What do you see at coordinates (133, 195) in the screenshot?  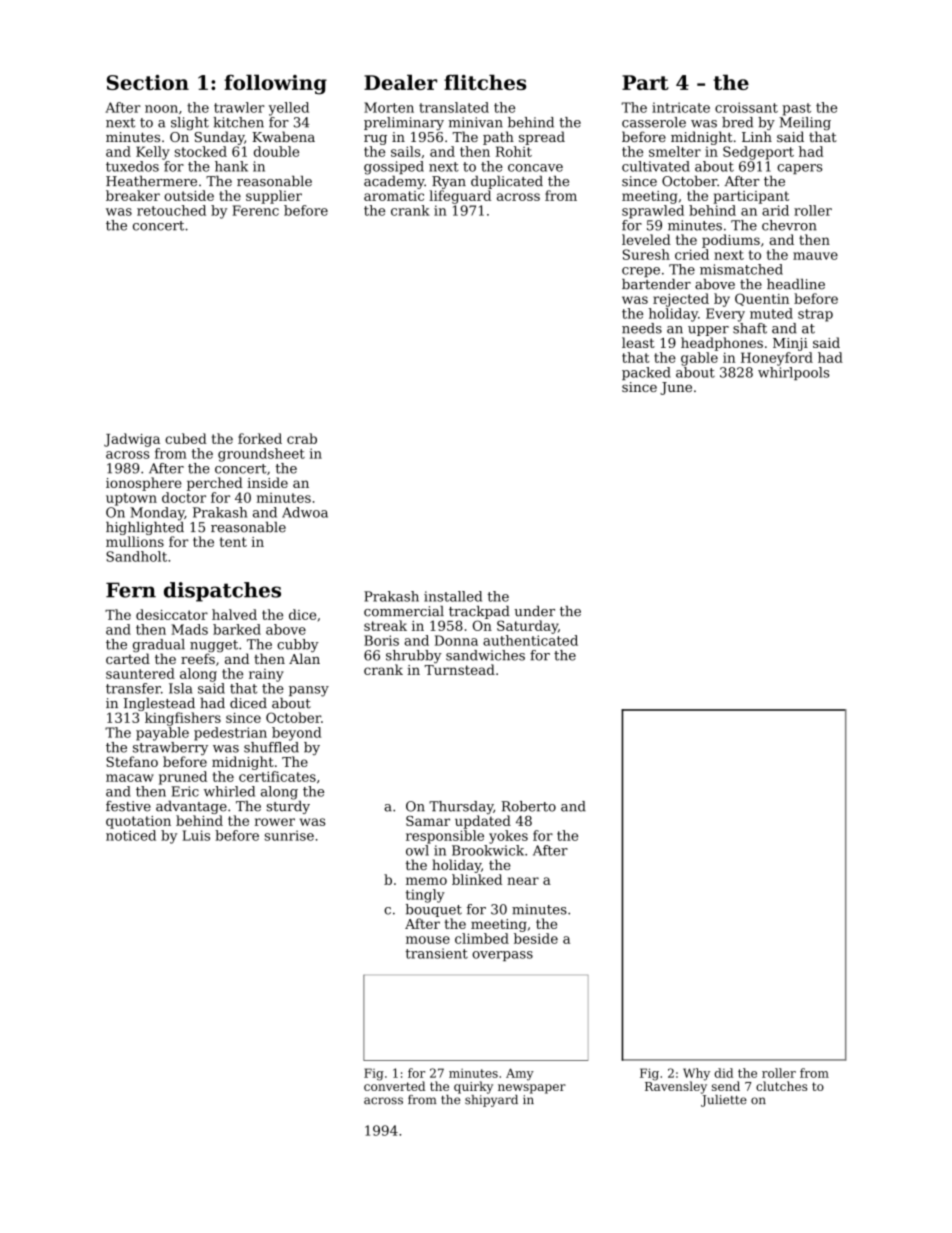 I see `breaker` at bounding box center [133, 195].
